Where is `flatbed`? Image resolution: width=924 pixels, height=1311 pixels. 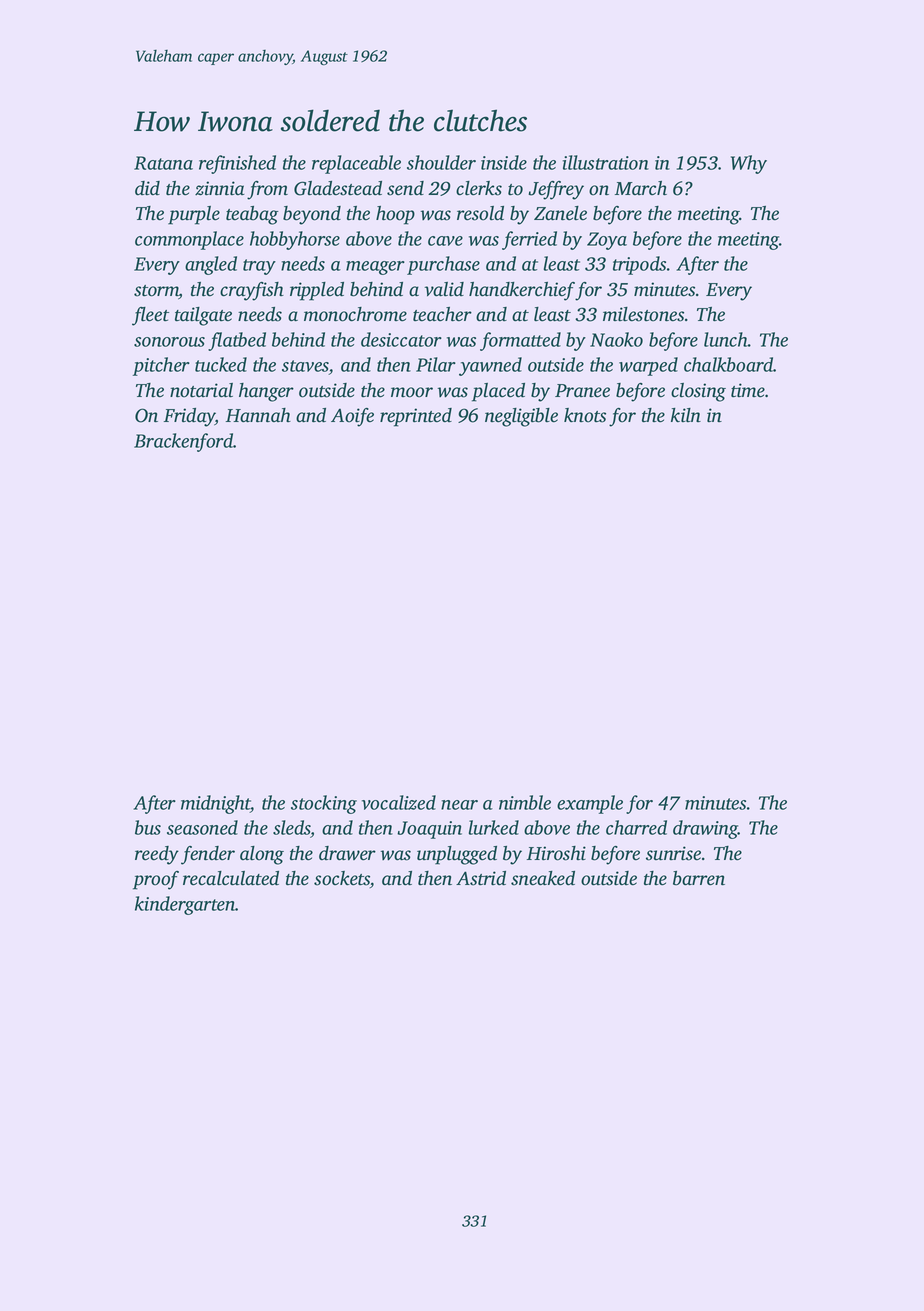 flatbed is located at coordinates (237, 341).
